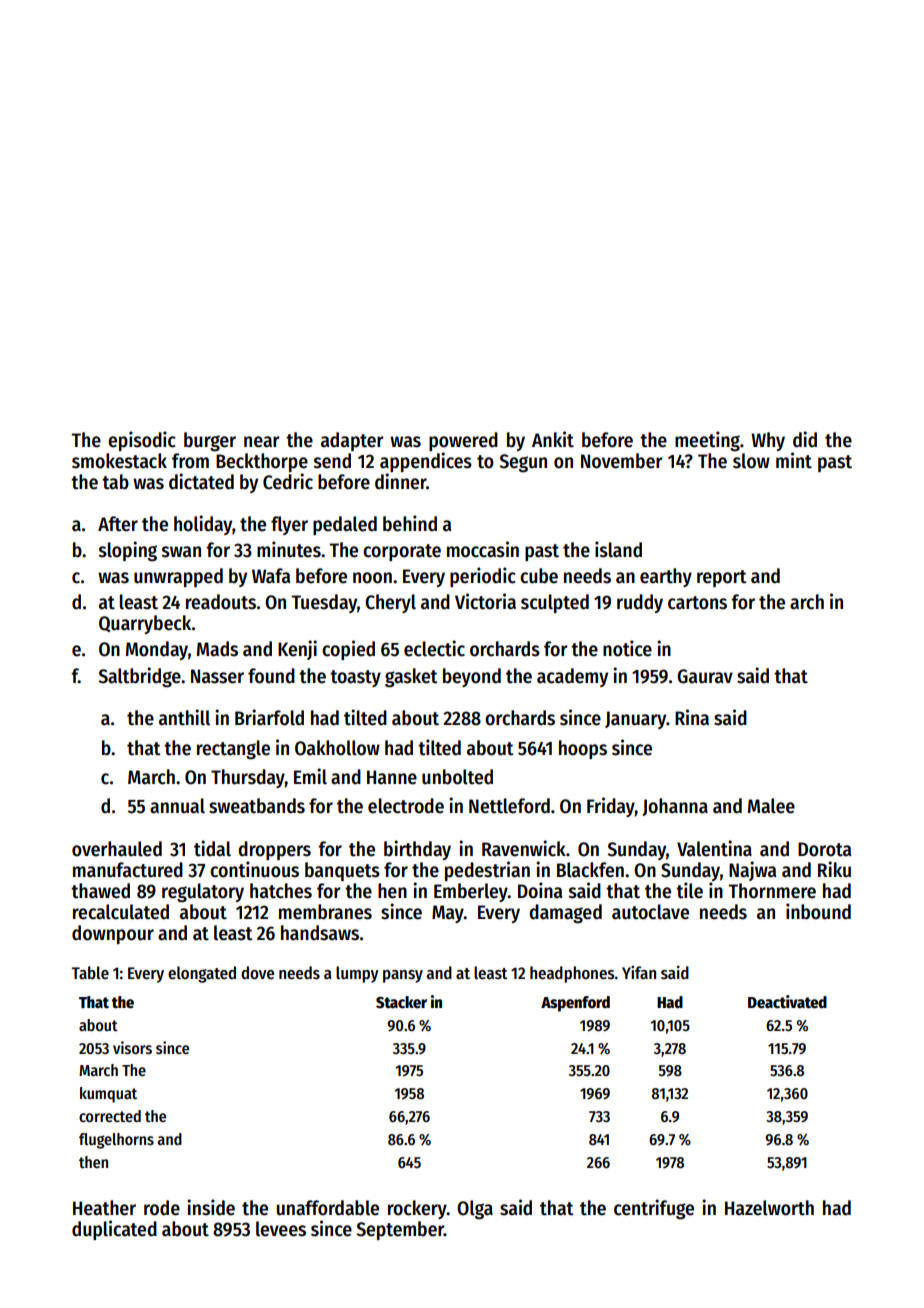 The image size is (924, 1308). Describe the element at coordinates (463, 441) in the screenshot. I see `powered` at that location.
